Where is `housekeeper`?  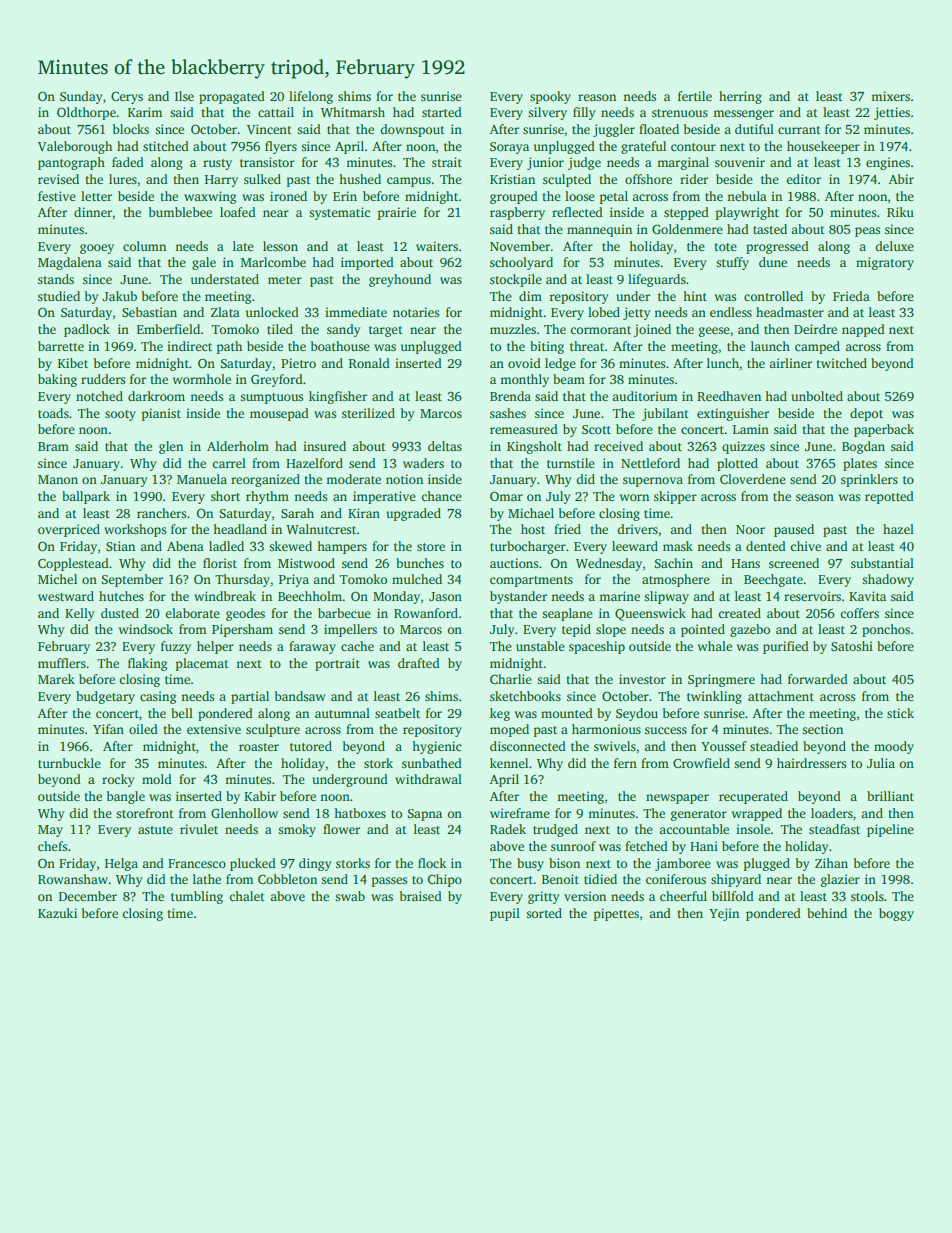 housekeeper is located at coordinates (823, 147).
